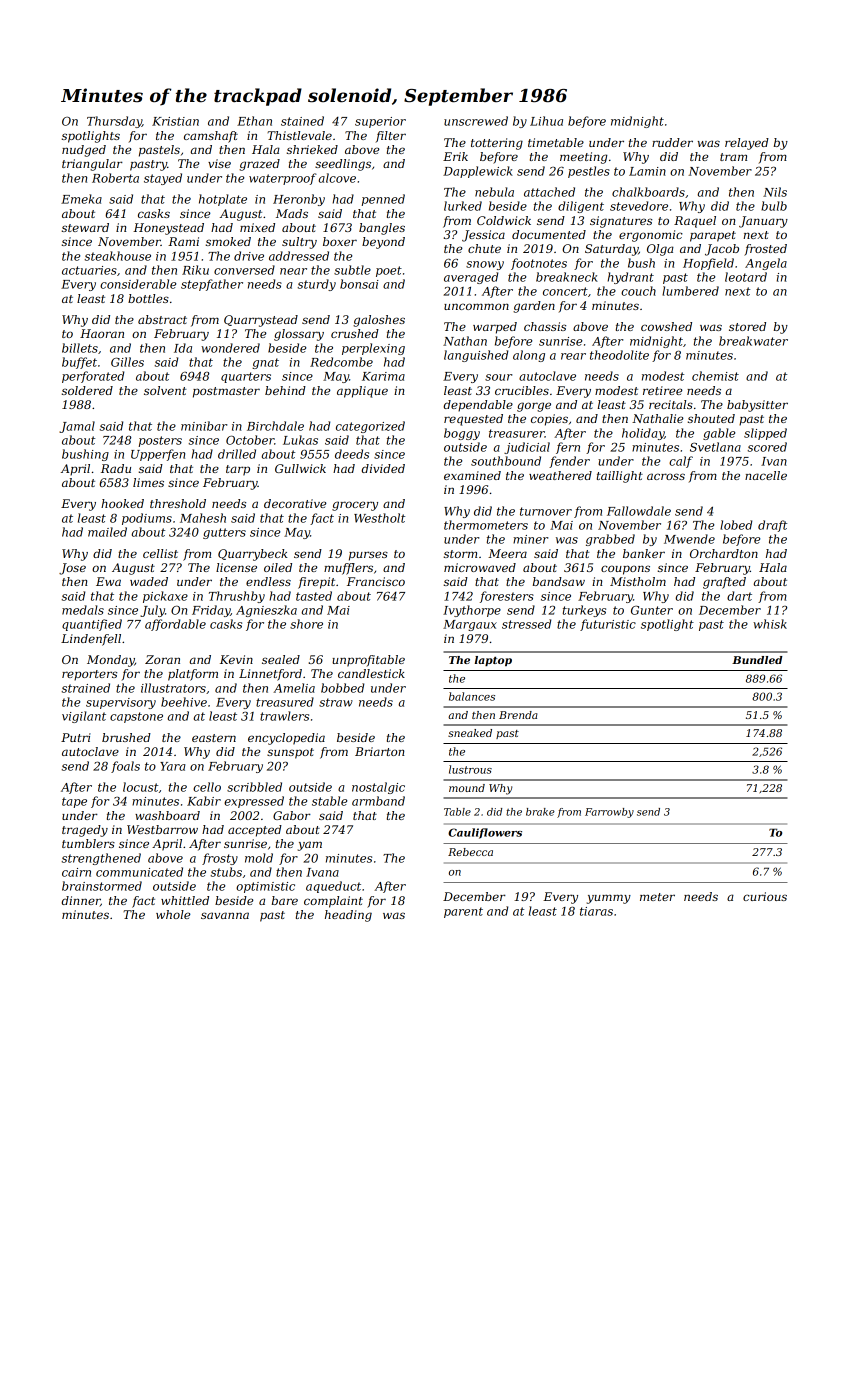 The image size is (849, 1400). Describe the element at coordinates (292, 213) in the page. I see `Mads` at that location.
